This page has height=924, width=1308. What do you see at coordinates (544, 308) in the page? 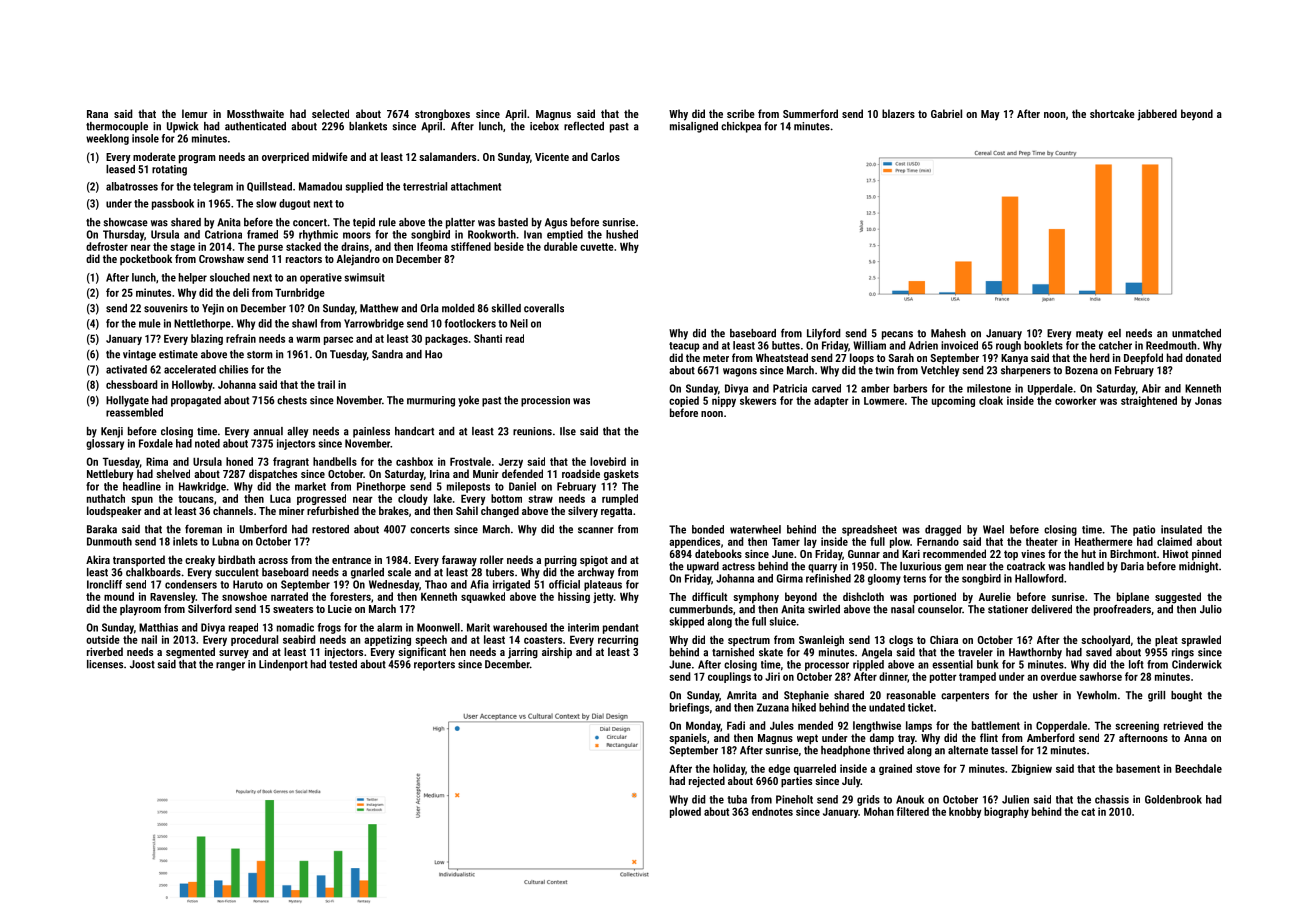
I see `coveralls` at bounding box center [544, 308].
